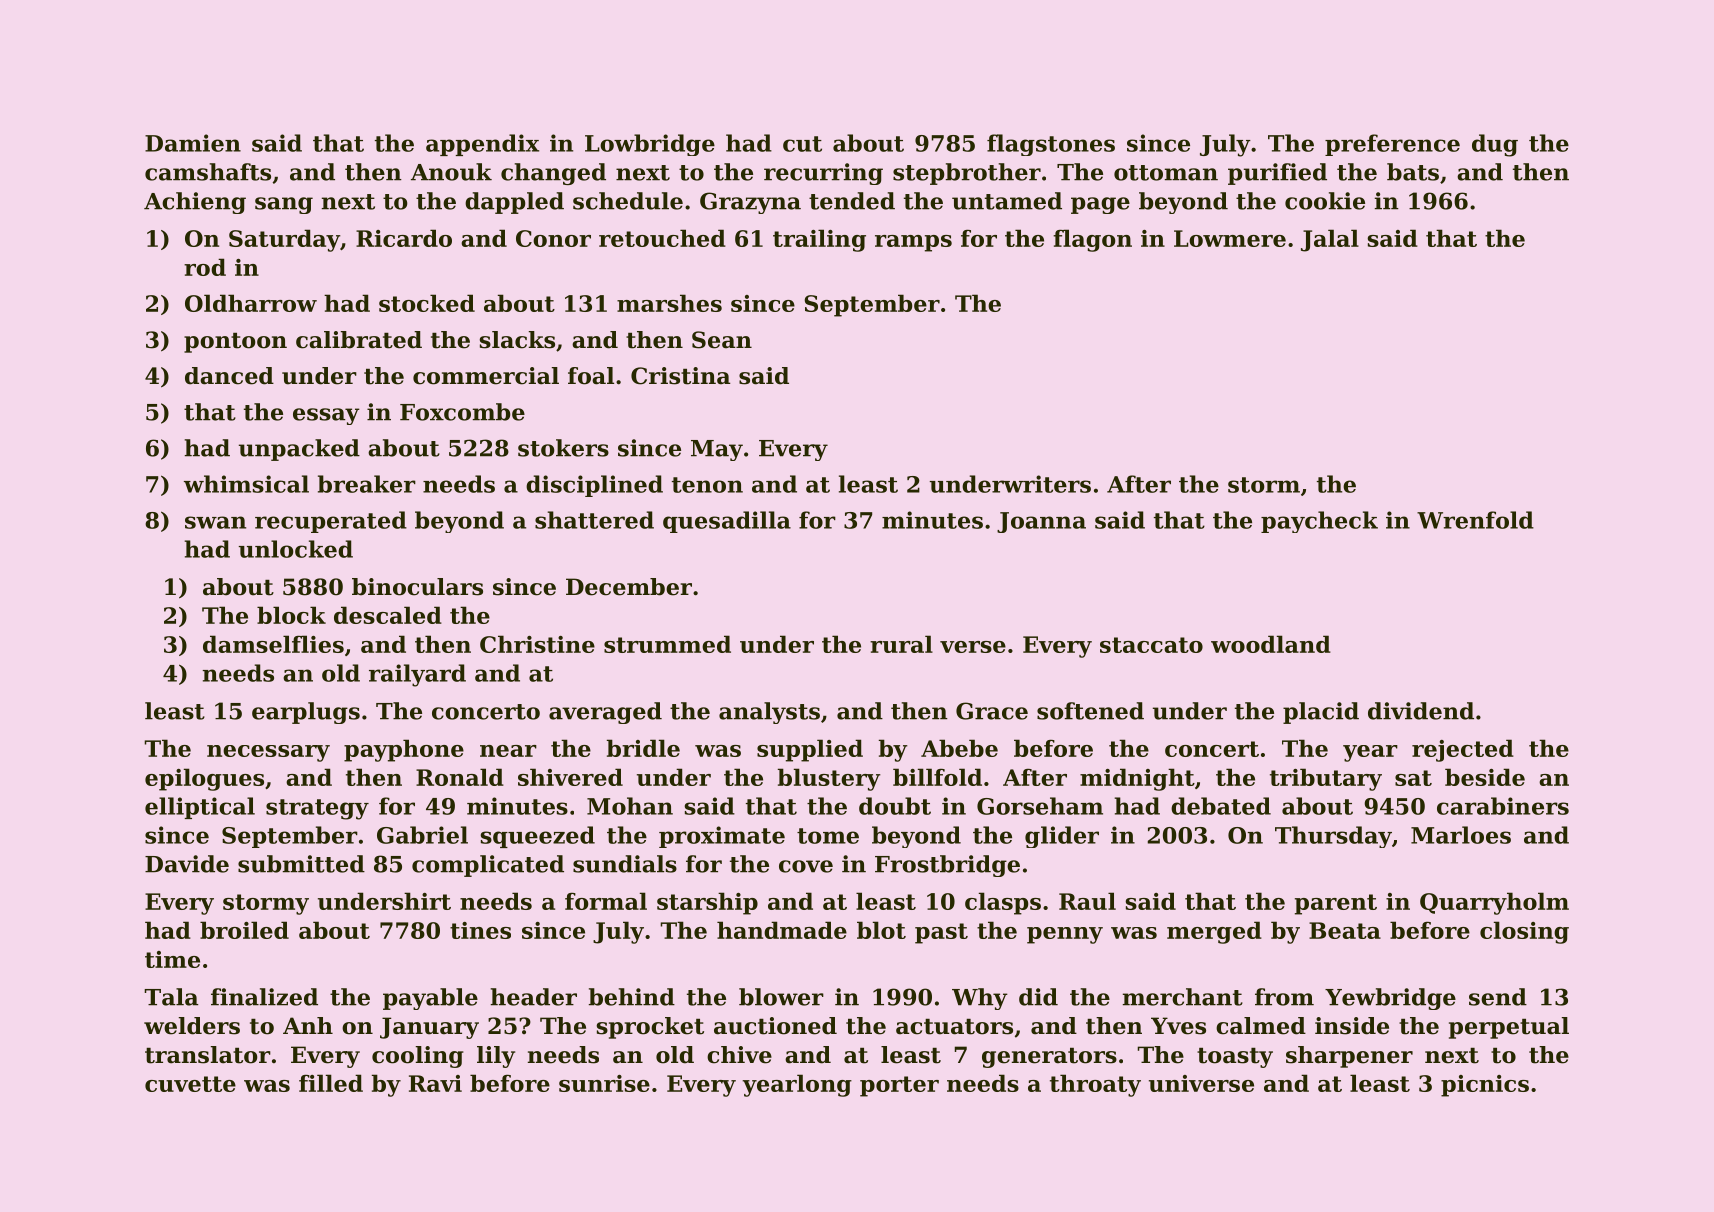 The width and height of the screenshot is (1714, 1212). I want to click on blot, so click(881, 930).
